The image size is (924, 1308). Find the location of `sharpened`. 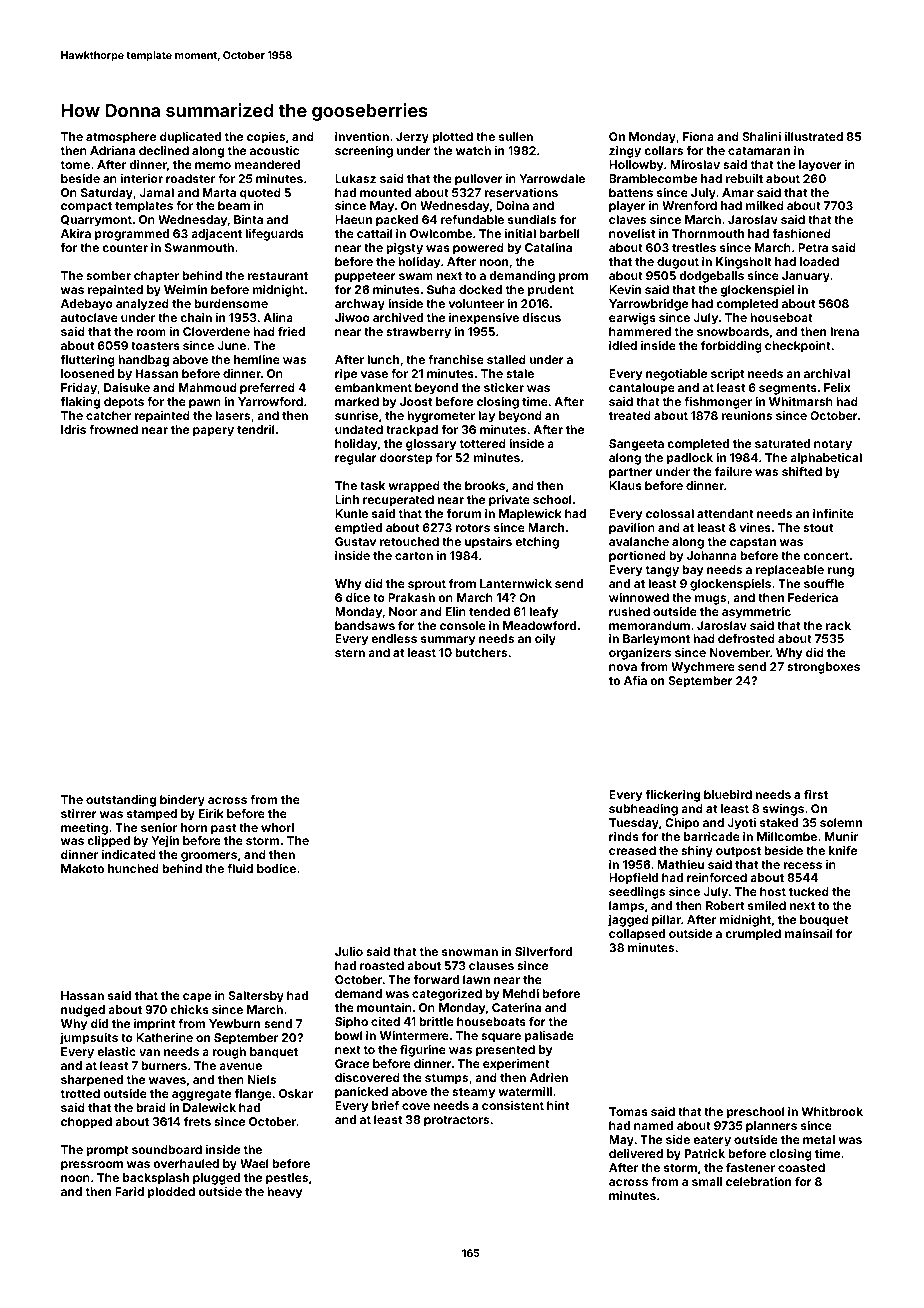

sharpened is located at coordinates (92, 1081).
